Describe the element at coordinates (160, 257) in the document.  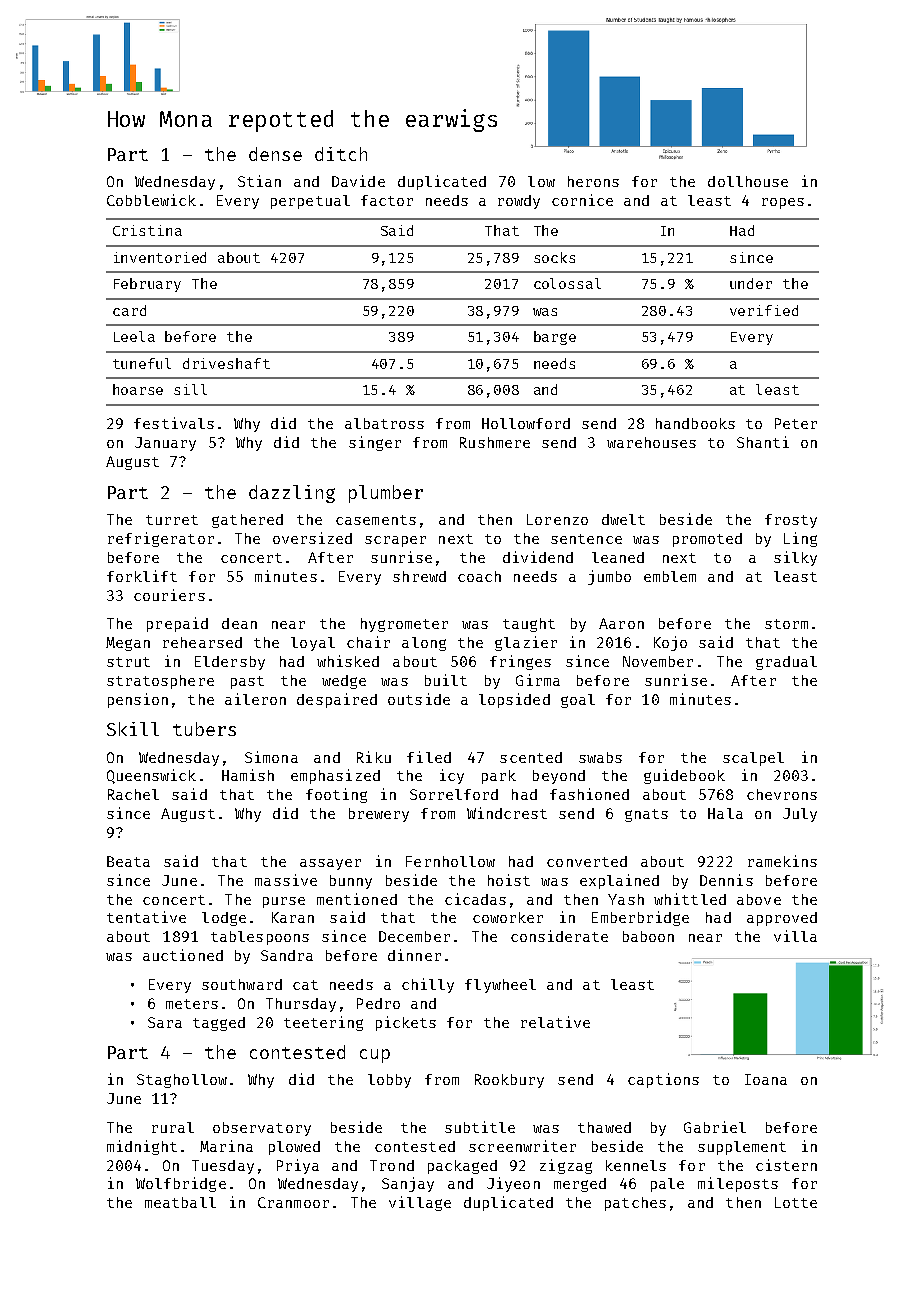
I see `inventoried` at that location.
